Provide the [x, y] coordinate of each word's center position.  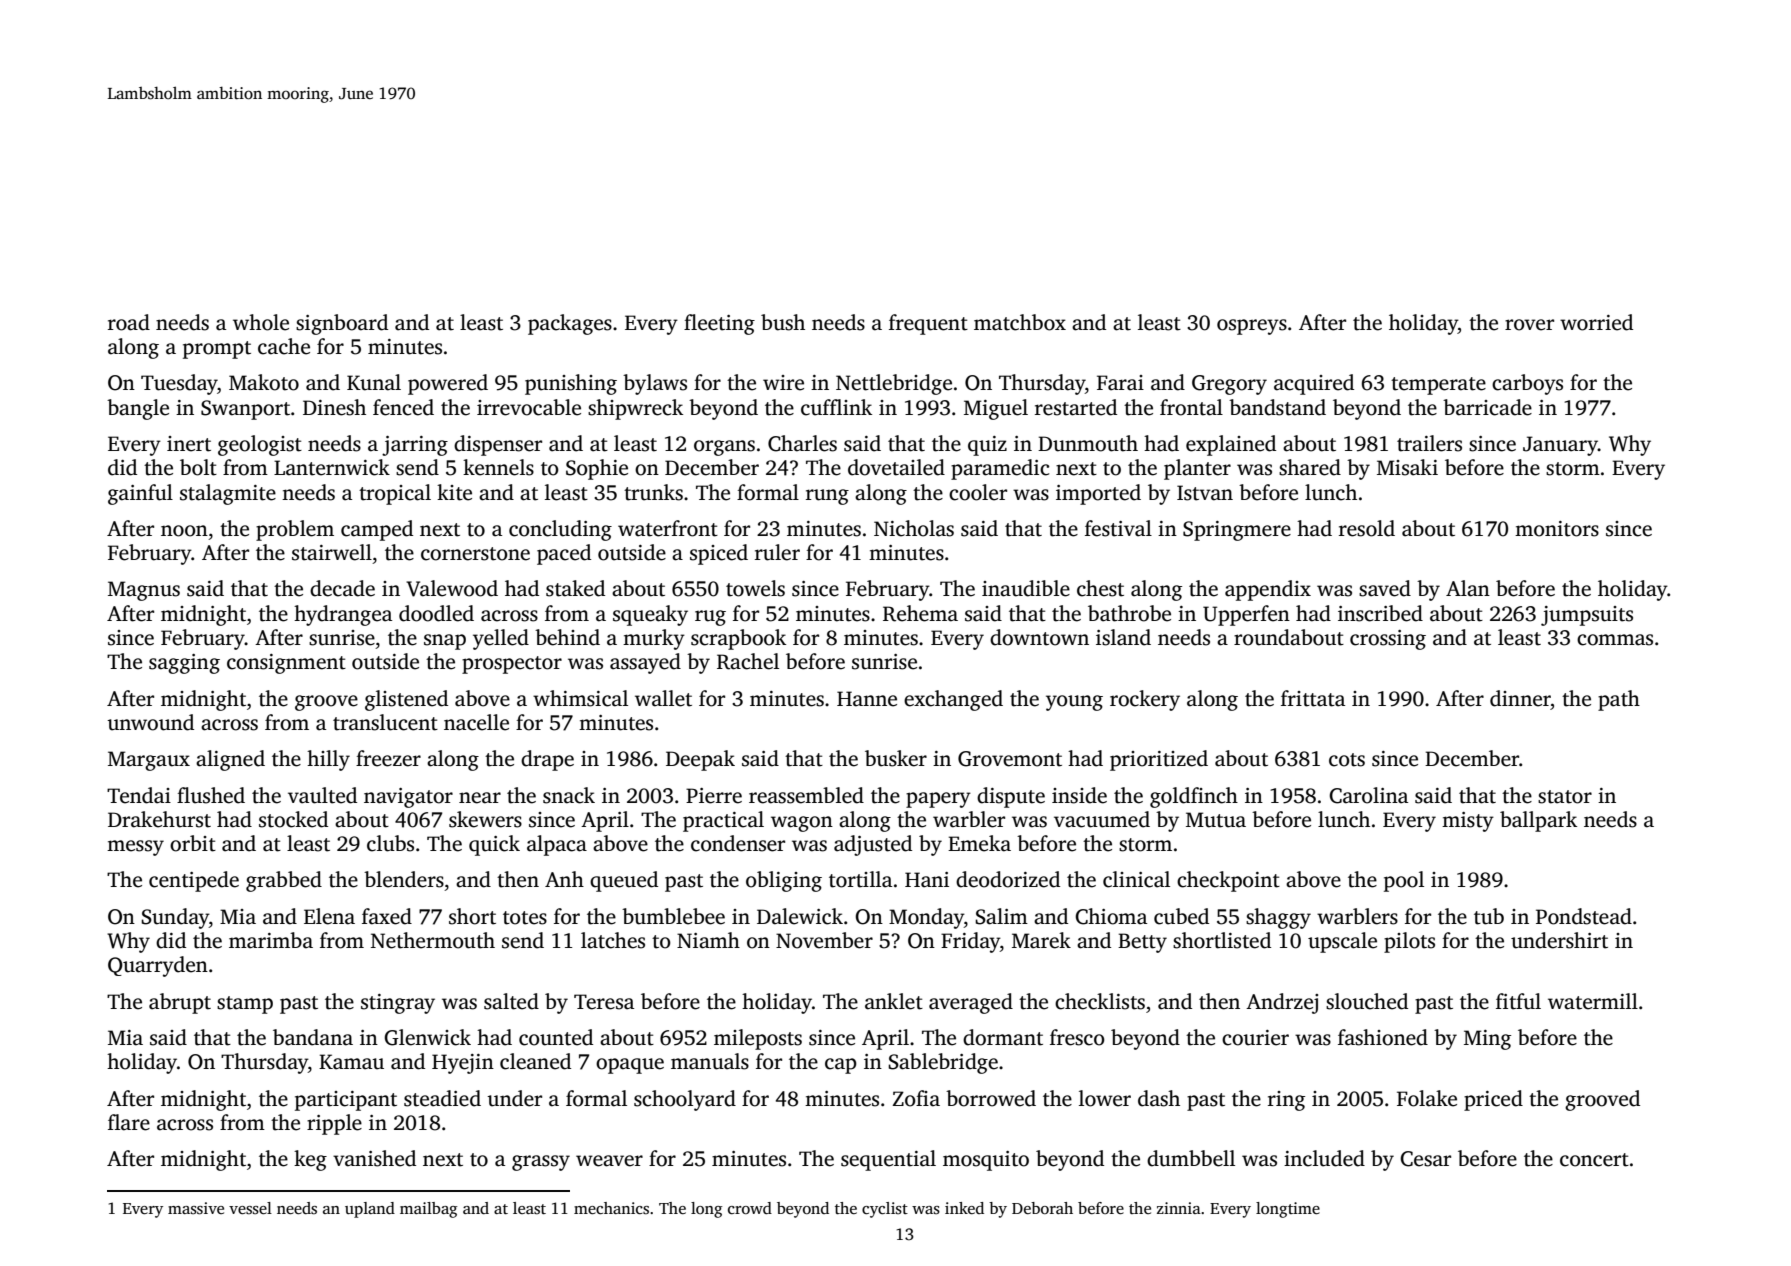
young [1074, 703]
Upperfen [1246, 615]
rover [1529, 325]
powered [448, 384]
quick [494, 845]
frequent [928, 324]
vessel [250, 1208]
